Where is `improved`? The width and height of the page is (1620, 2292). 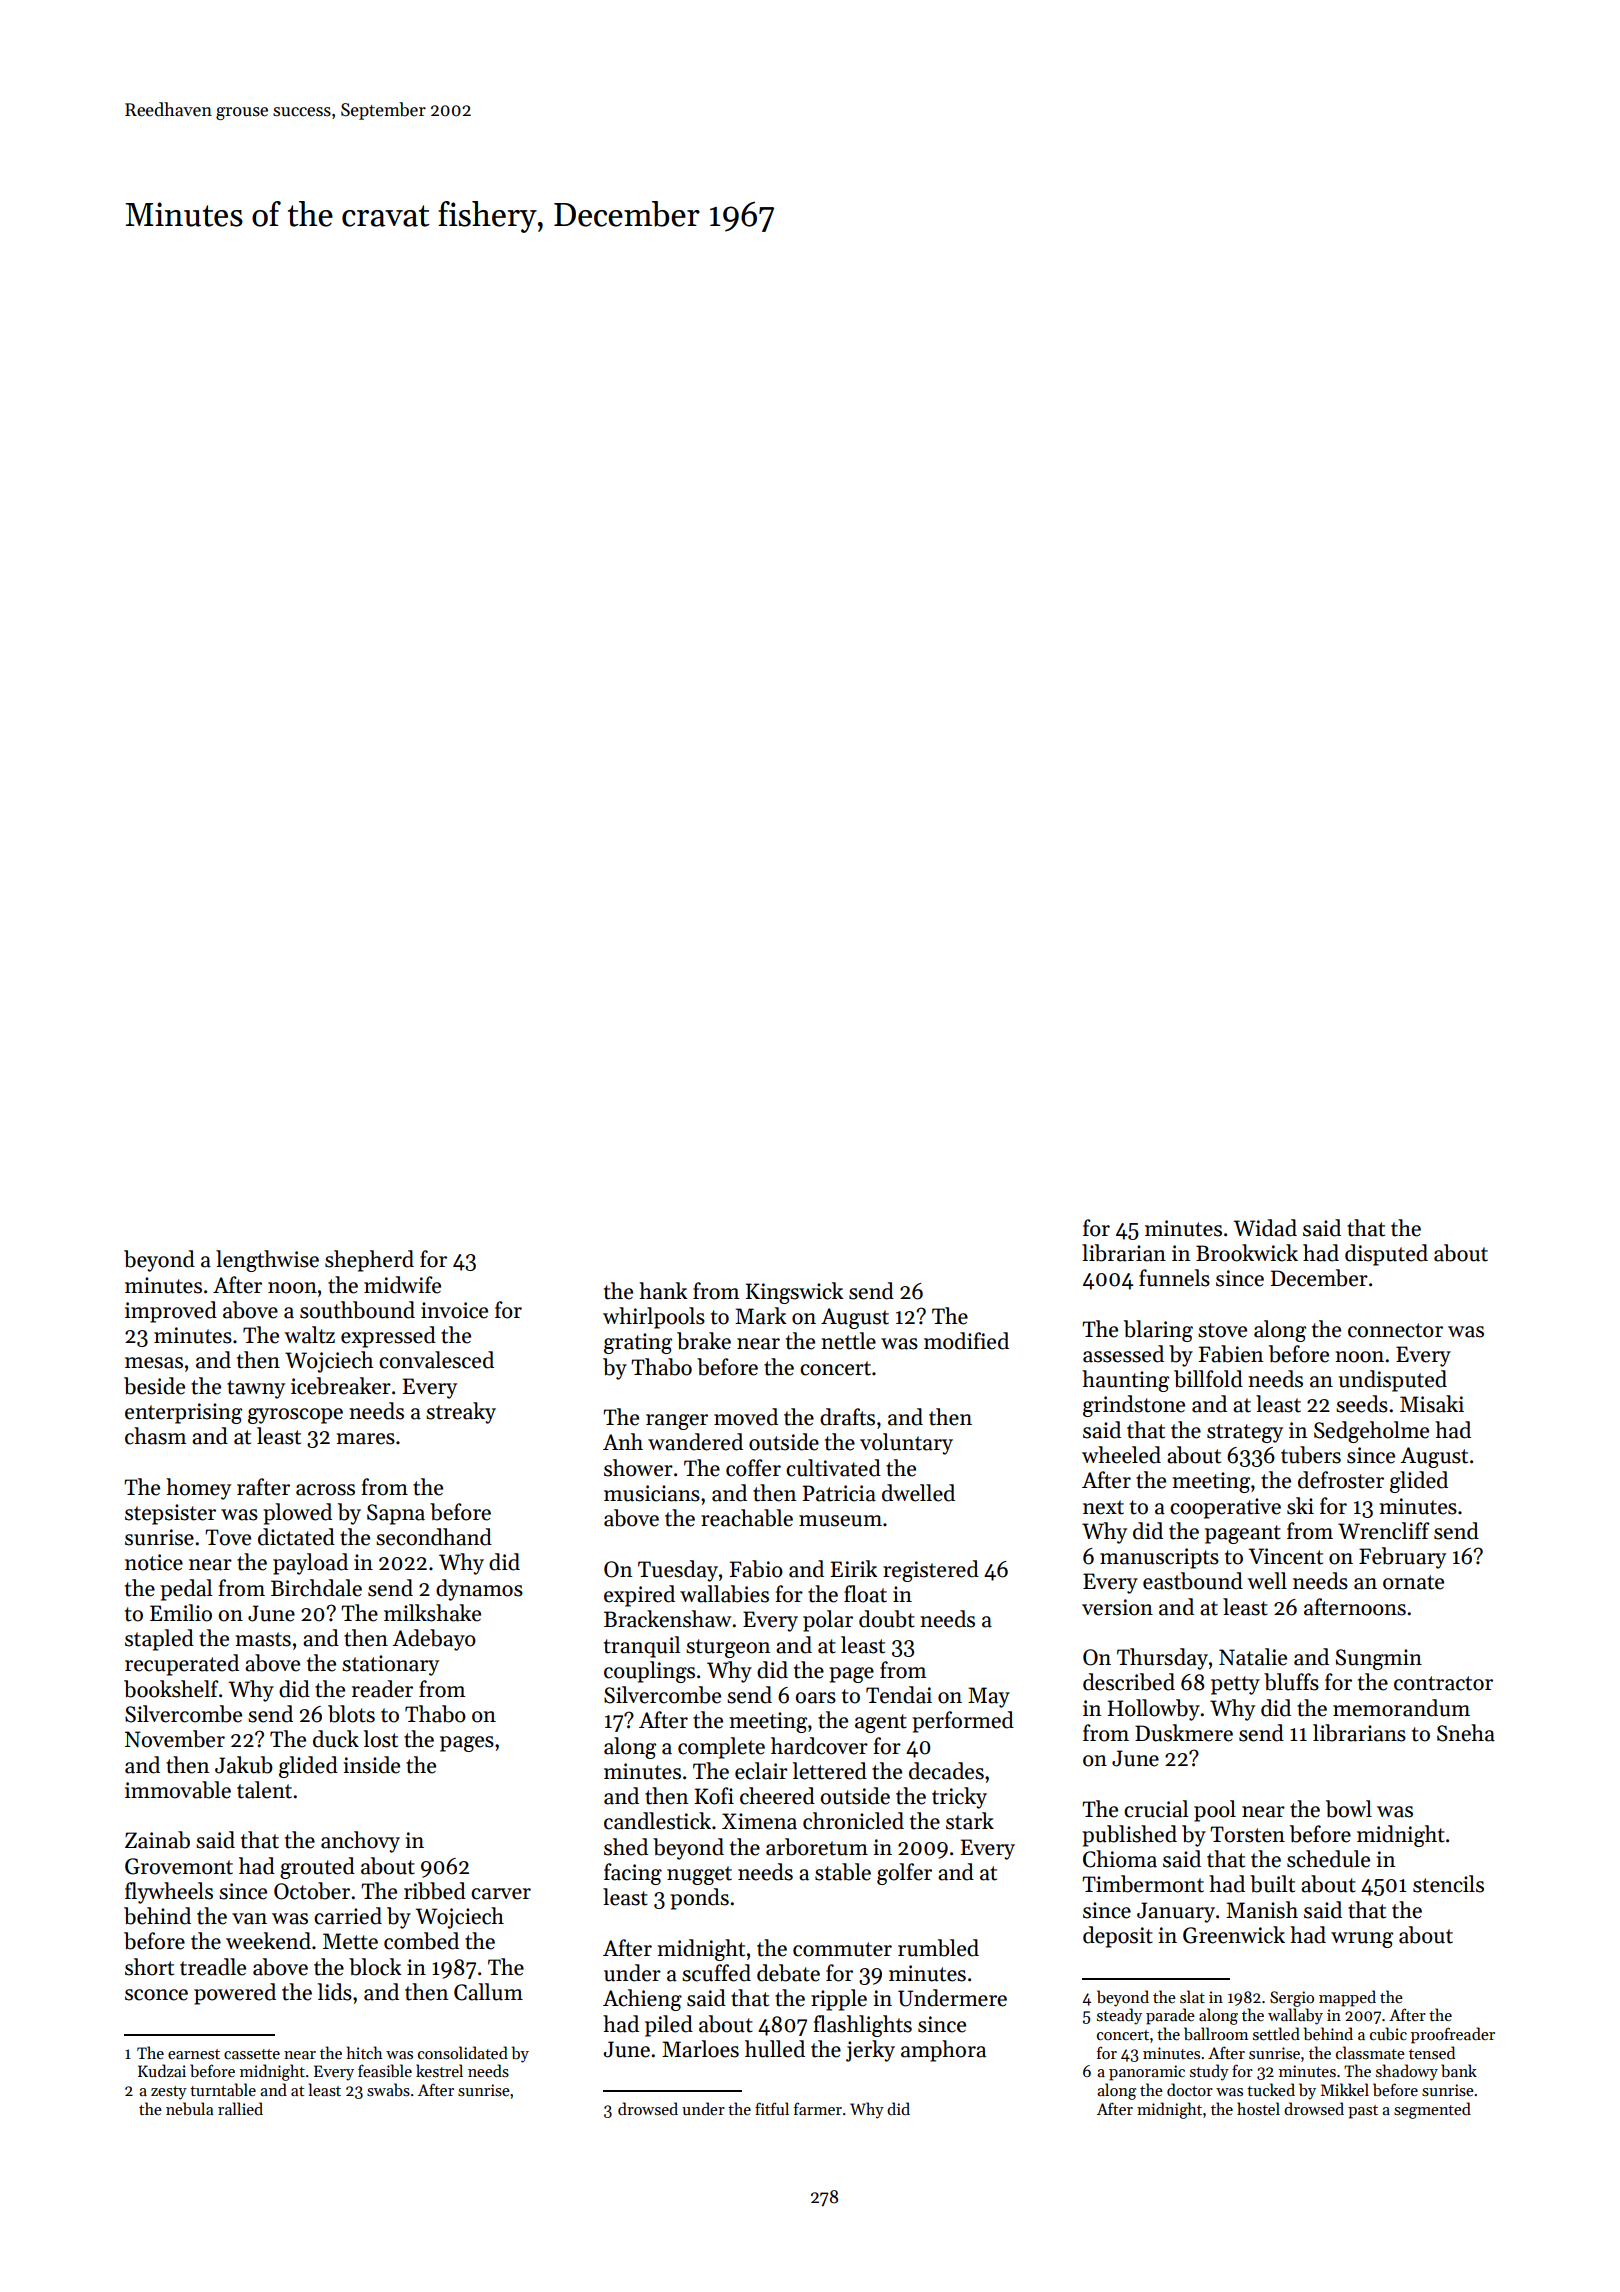
improved is located at coordinates (171, 1312).
